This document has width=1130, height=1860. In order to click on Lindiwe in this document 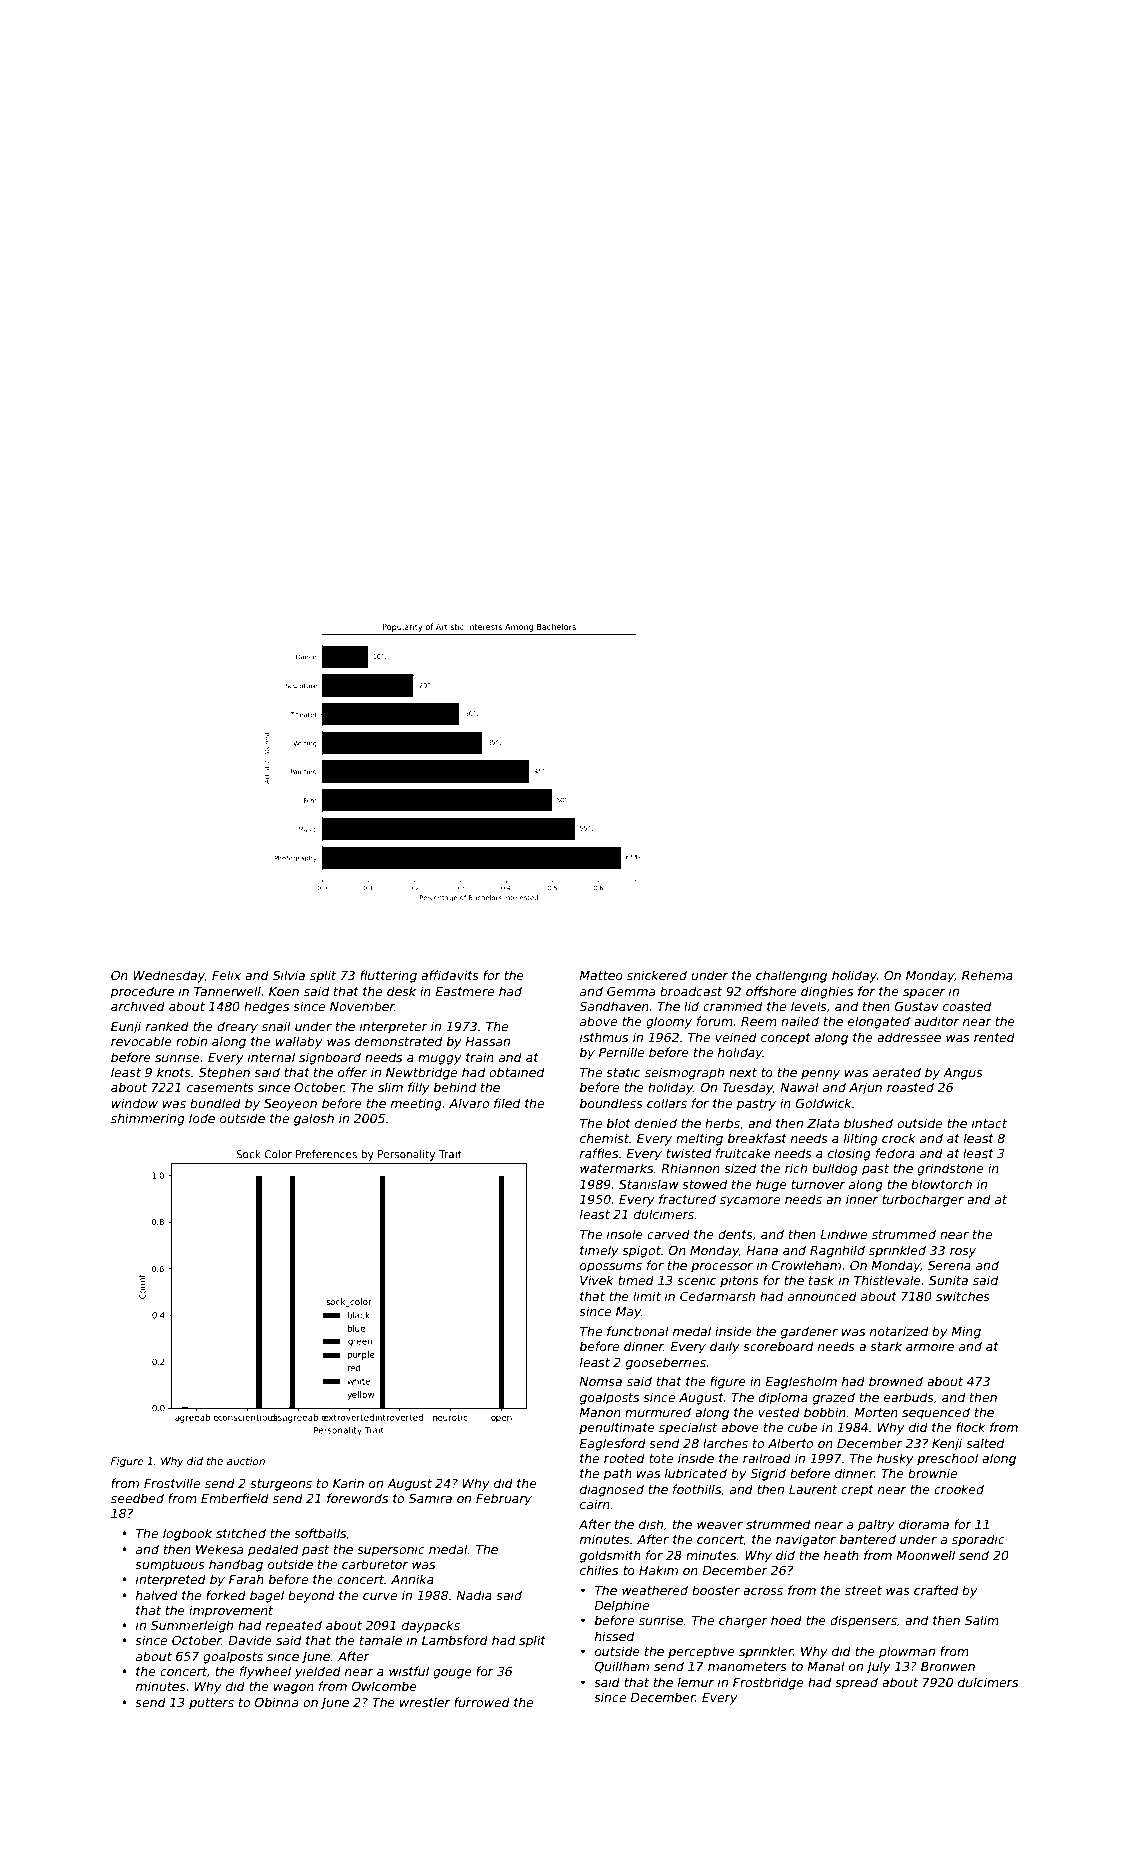, I will do `click(843, 1234)`.
